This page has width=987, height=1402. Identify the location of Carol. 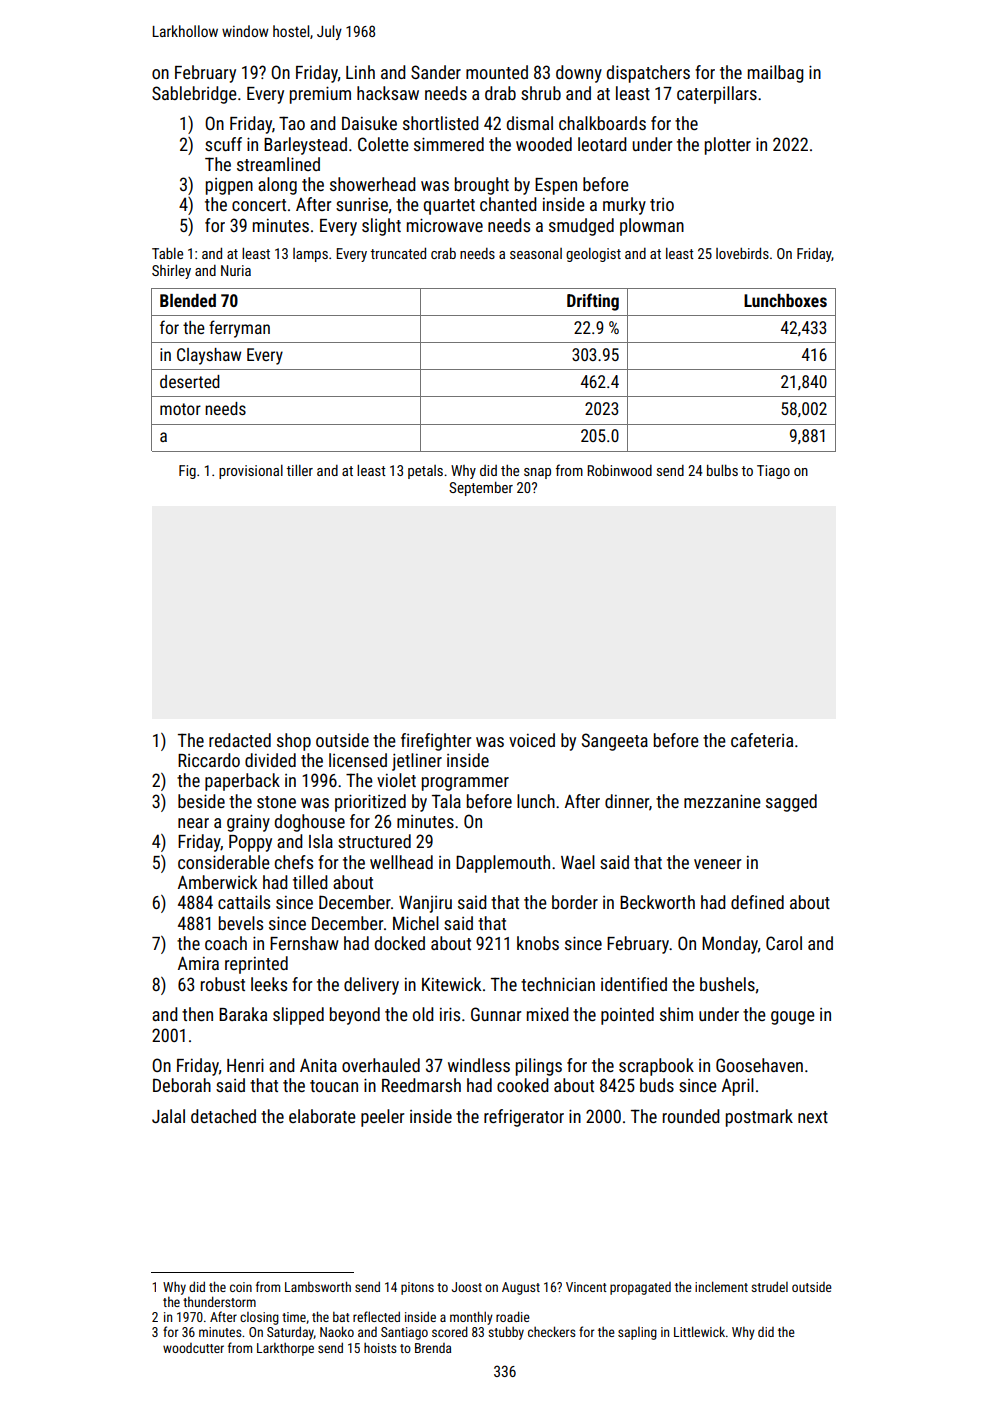
(784, 943).
